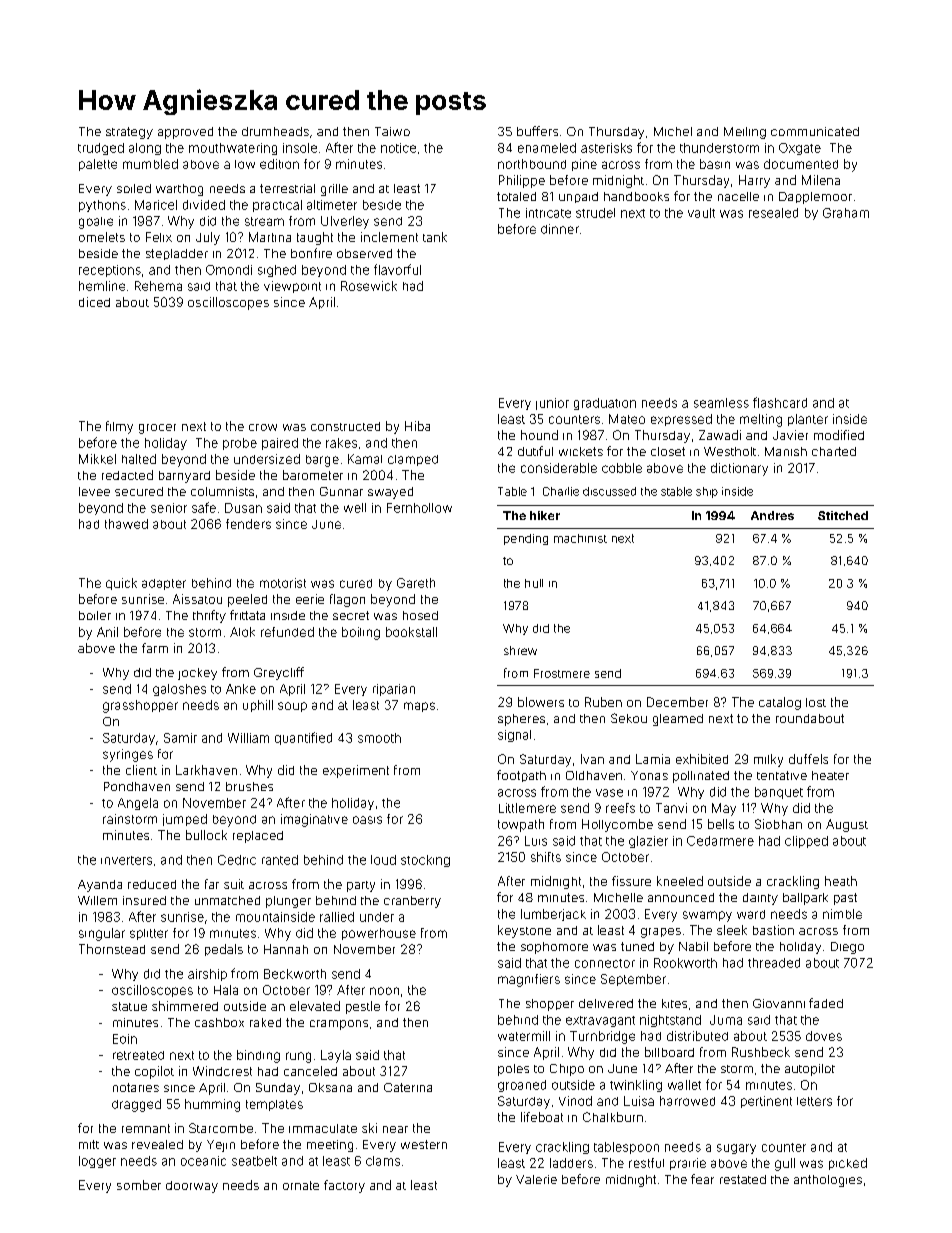 Image resolution: width=952 pixels, height=1233 pixels. I want to click on Anke, so click(241, 689).
